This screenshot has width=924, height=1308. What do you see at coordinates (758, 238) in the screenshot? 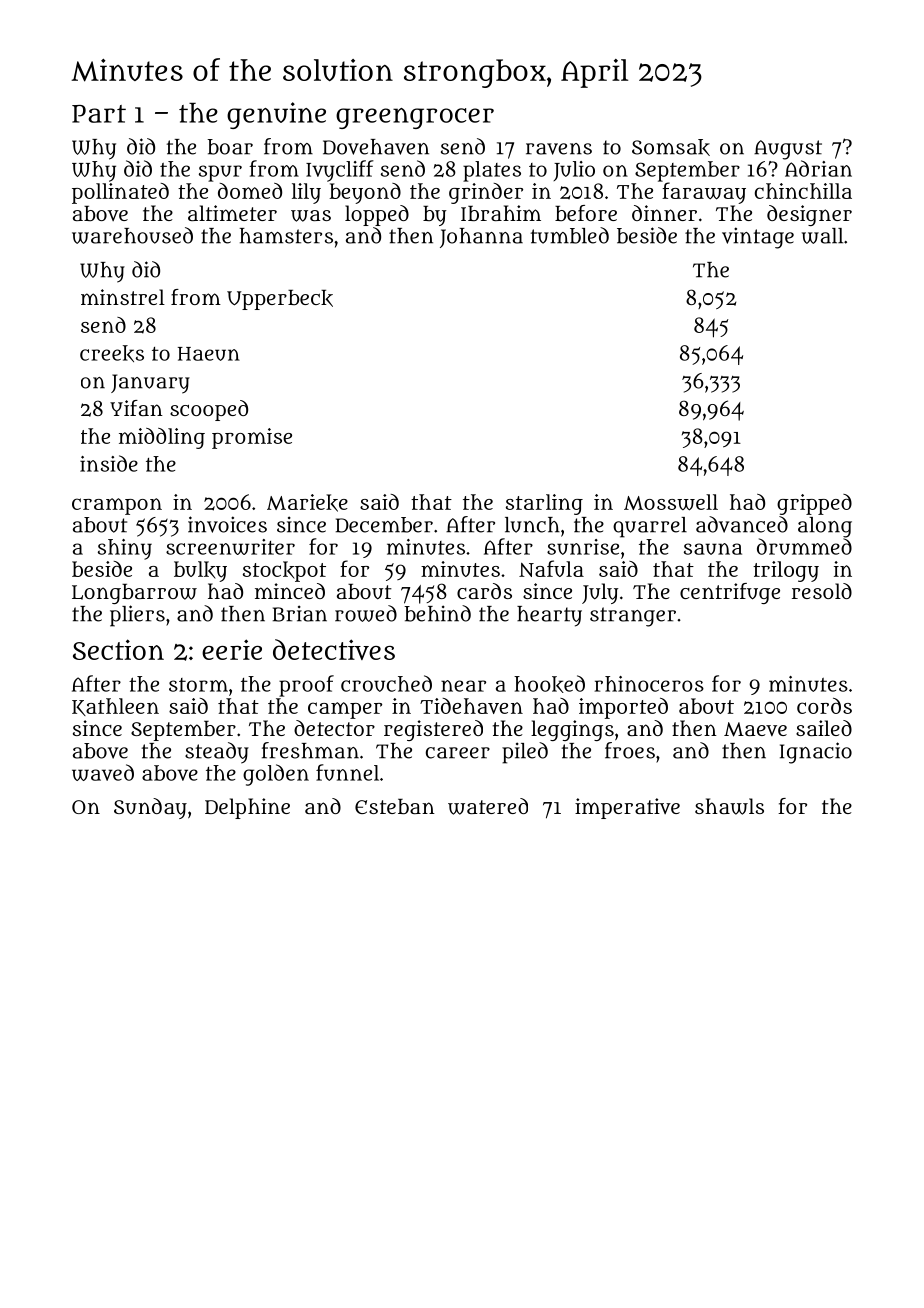
I see `vintage` at bounding box center [758, 238].
